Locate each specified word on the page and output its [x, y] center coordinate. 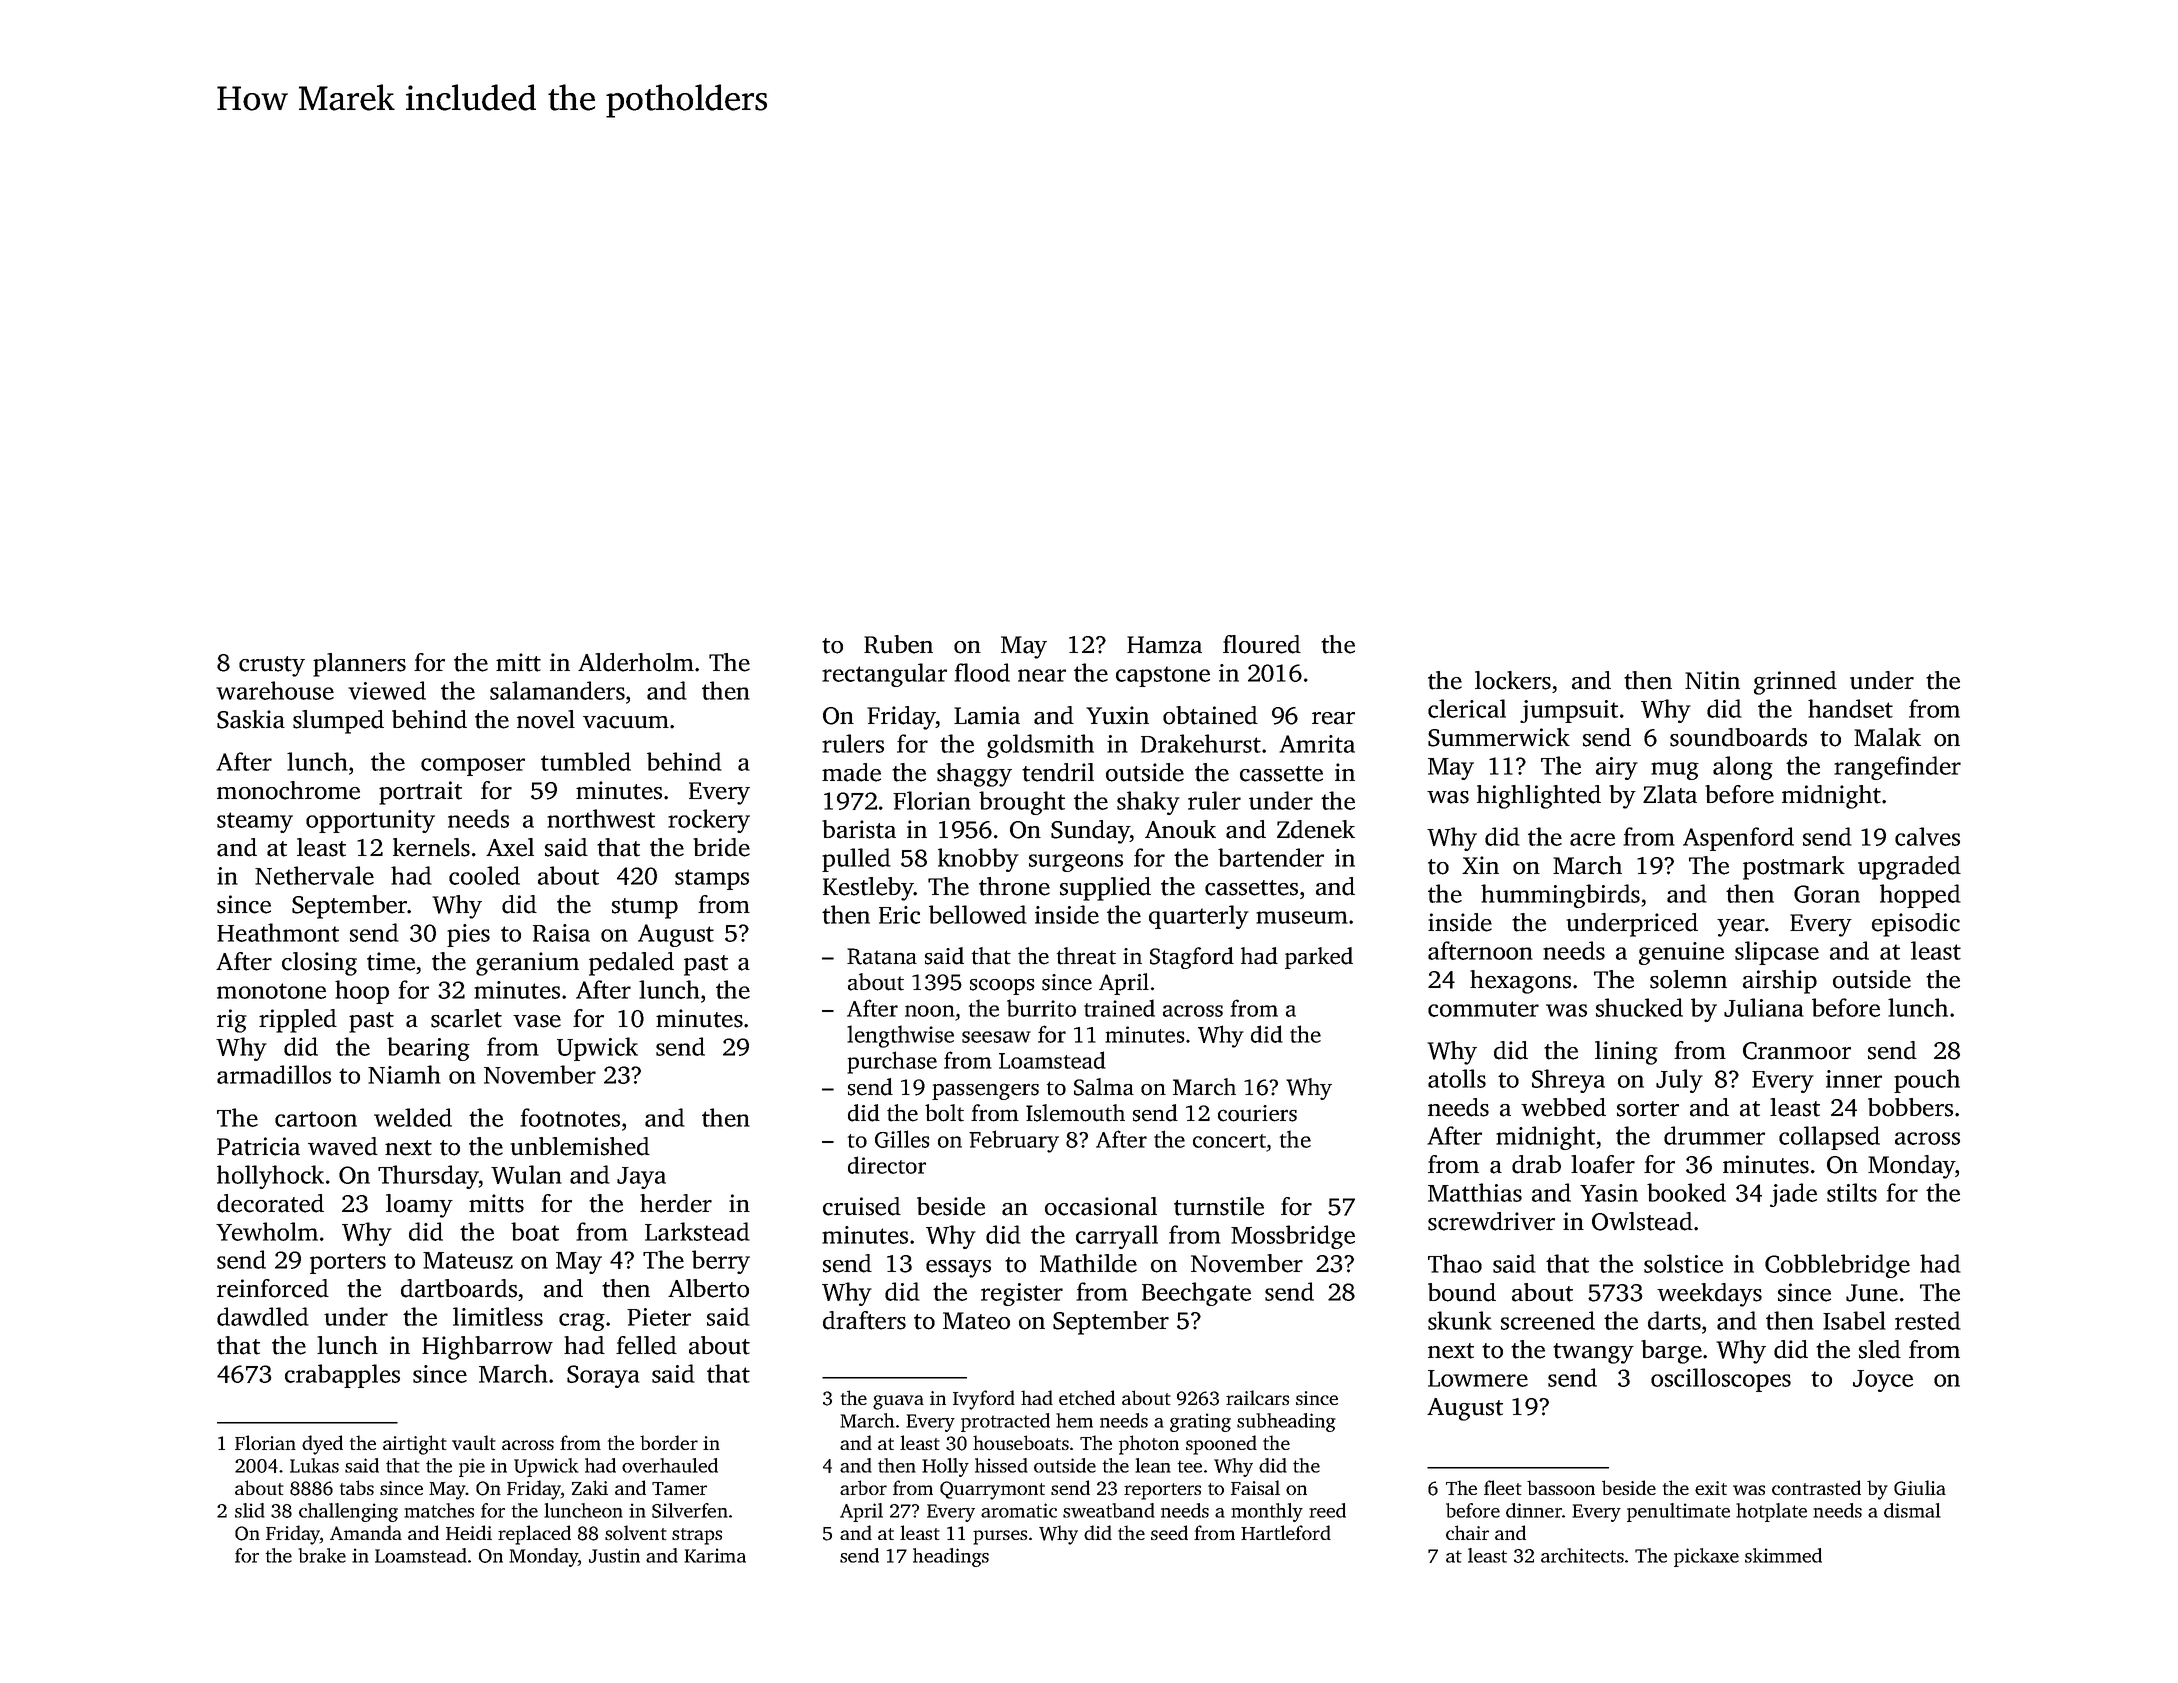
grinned [1795, 683]
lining [1626, 1053]
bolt [944, 1113]
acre [1592, 839]
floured [1262, 644]
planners [359, 665]
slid [250, 1510]
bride [721, 847]
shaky [1148, 803]
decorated [270, 1203]
